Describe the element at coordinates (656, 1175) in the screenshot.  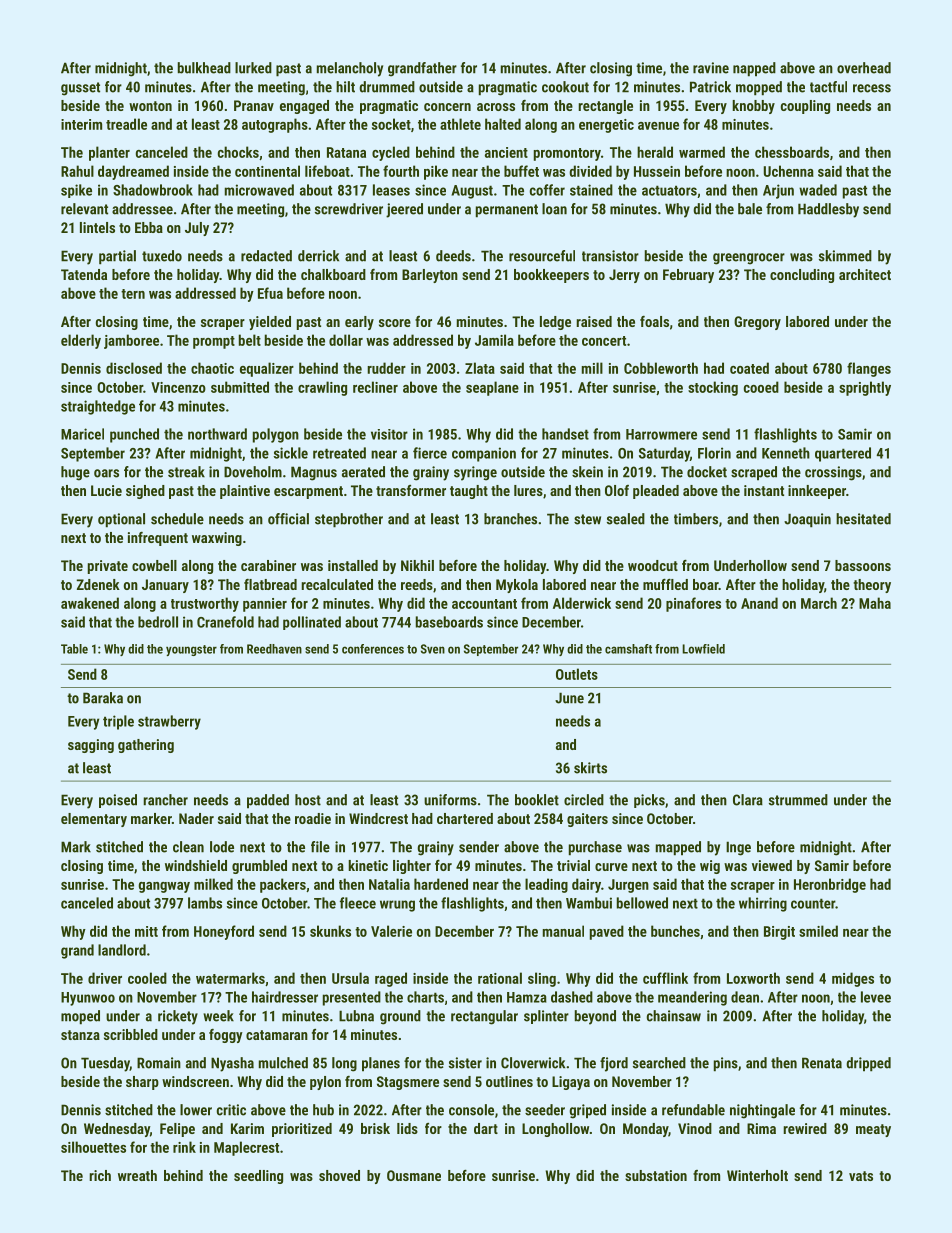
I see `substation` at that location.
